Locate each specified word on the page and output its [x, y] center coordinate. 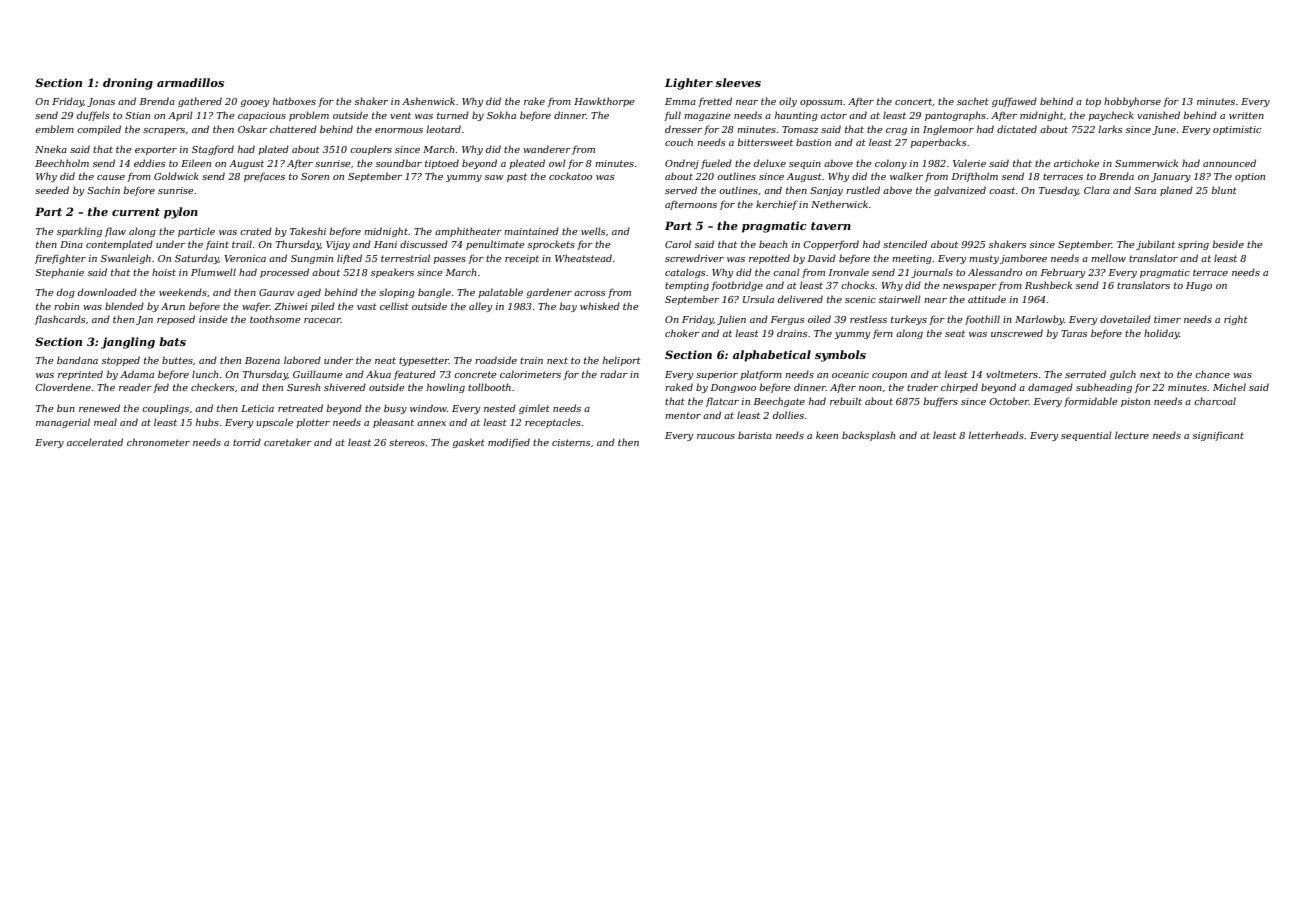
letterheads [996, 435]
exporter [156, 150]
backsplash [868, 436]
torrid [247, 442]
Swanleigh [126, 259]
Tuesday [1058, 191]
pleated [527, 164]
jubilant [1155, 245]
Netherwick [839, 204]
